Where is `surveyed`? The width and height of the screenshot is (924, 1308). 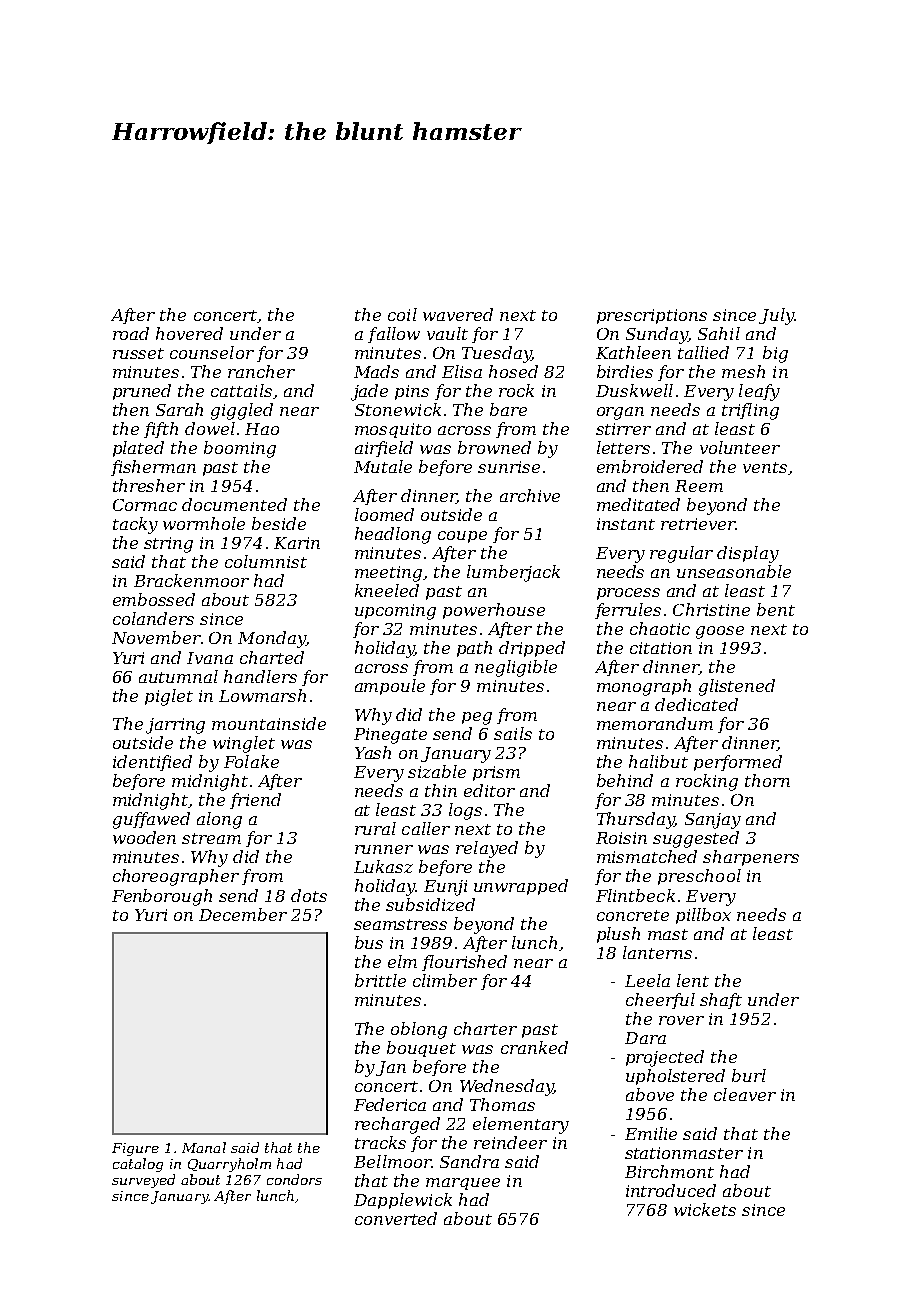 surveyed is located at coordinates (143, 1181).
